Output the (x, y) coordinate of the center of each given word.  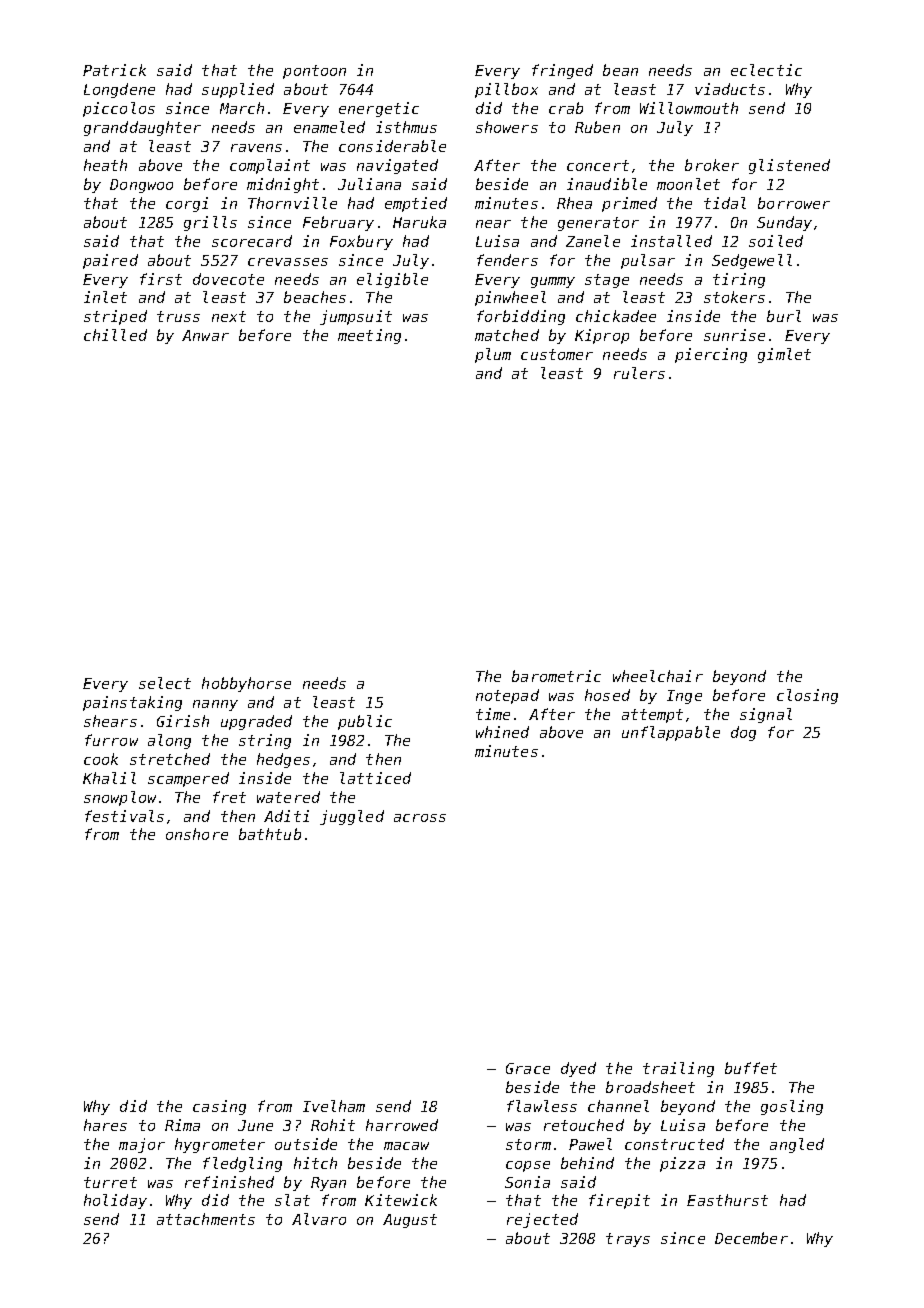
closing (807, 696)
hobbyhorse (246, 684)
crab (566, 108)
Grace (528, 1068)
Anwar (205, 335)
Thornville (292, 203)
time (493, 714)
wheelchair (658, 676)
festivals (124, 816)
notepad (507, 696)
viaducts (730, 89)
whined (502, 732)
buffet (751, 1068)
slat (292, 1200)
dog (743, 733)
